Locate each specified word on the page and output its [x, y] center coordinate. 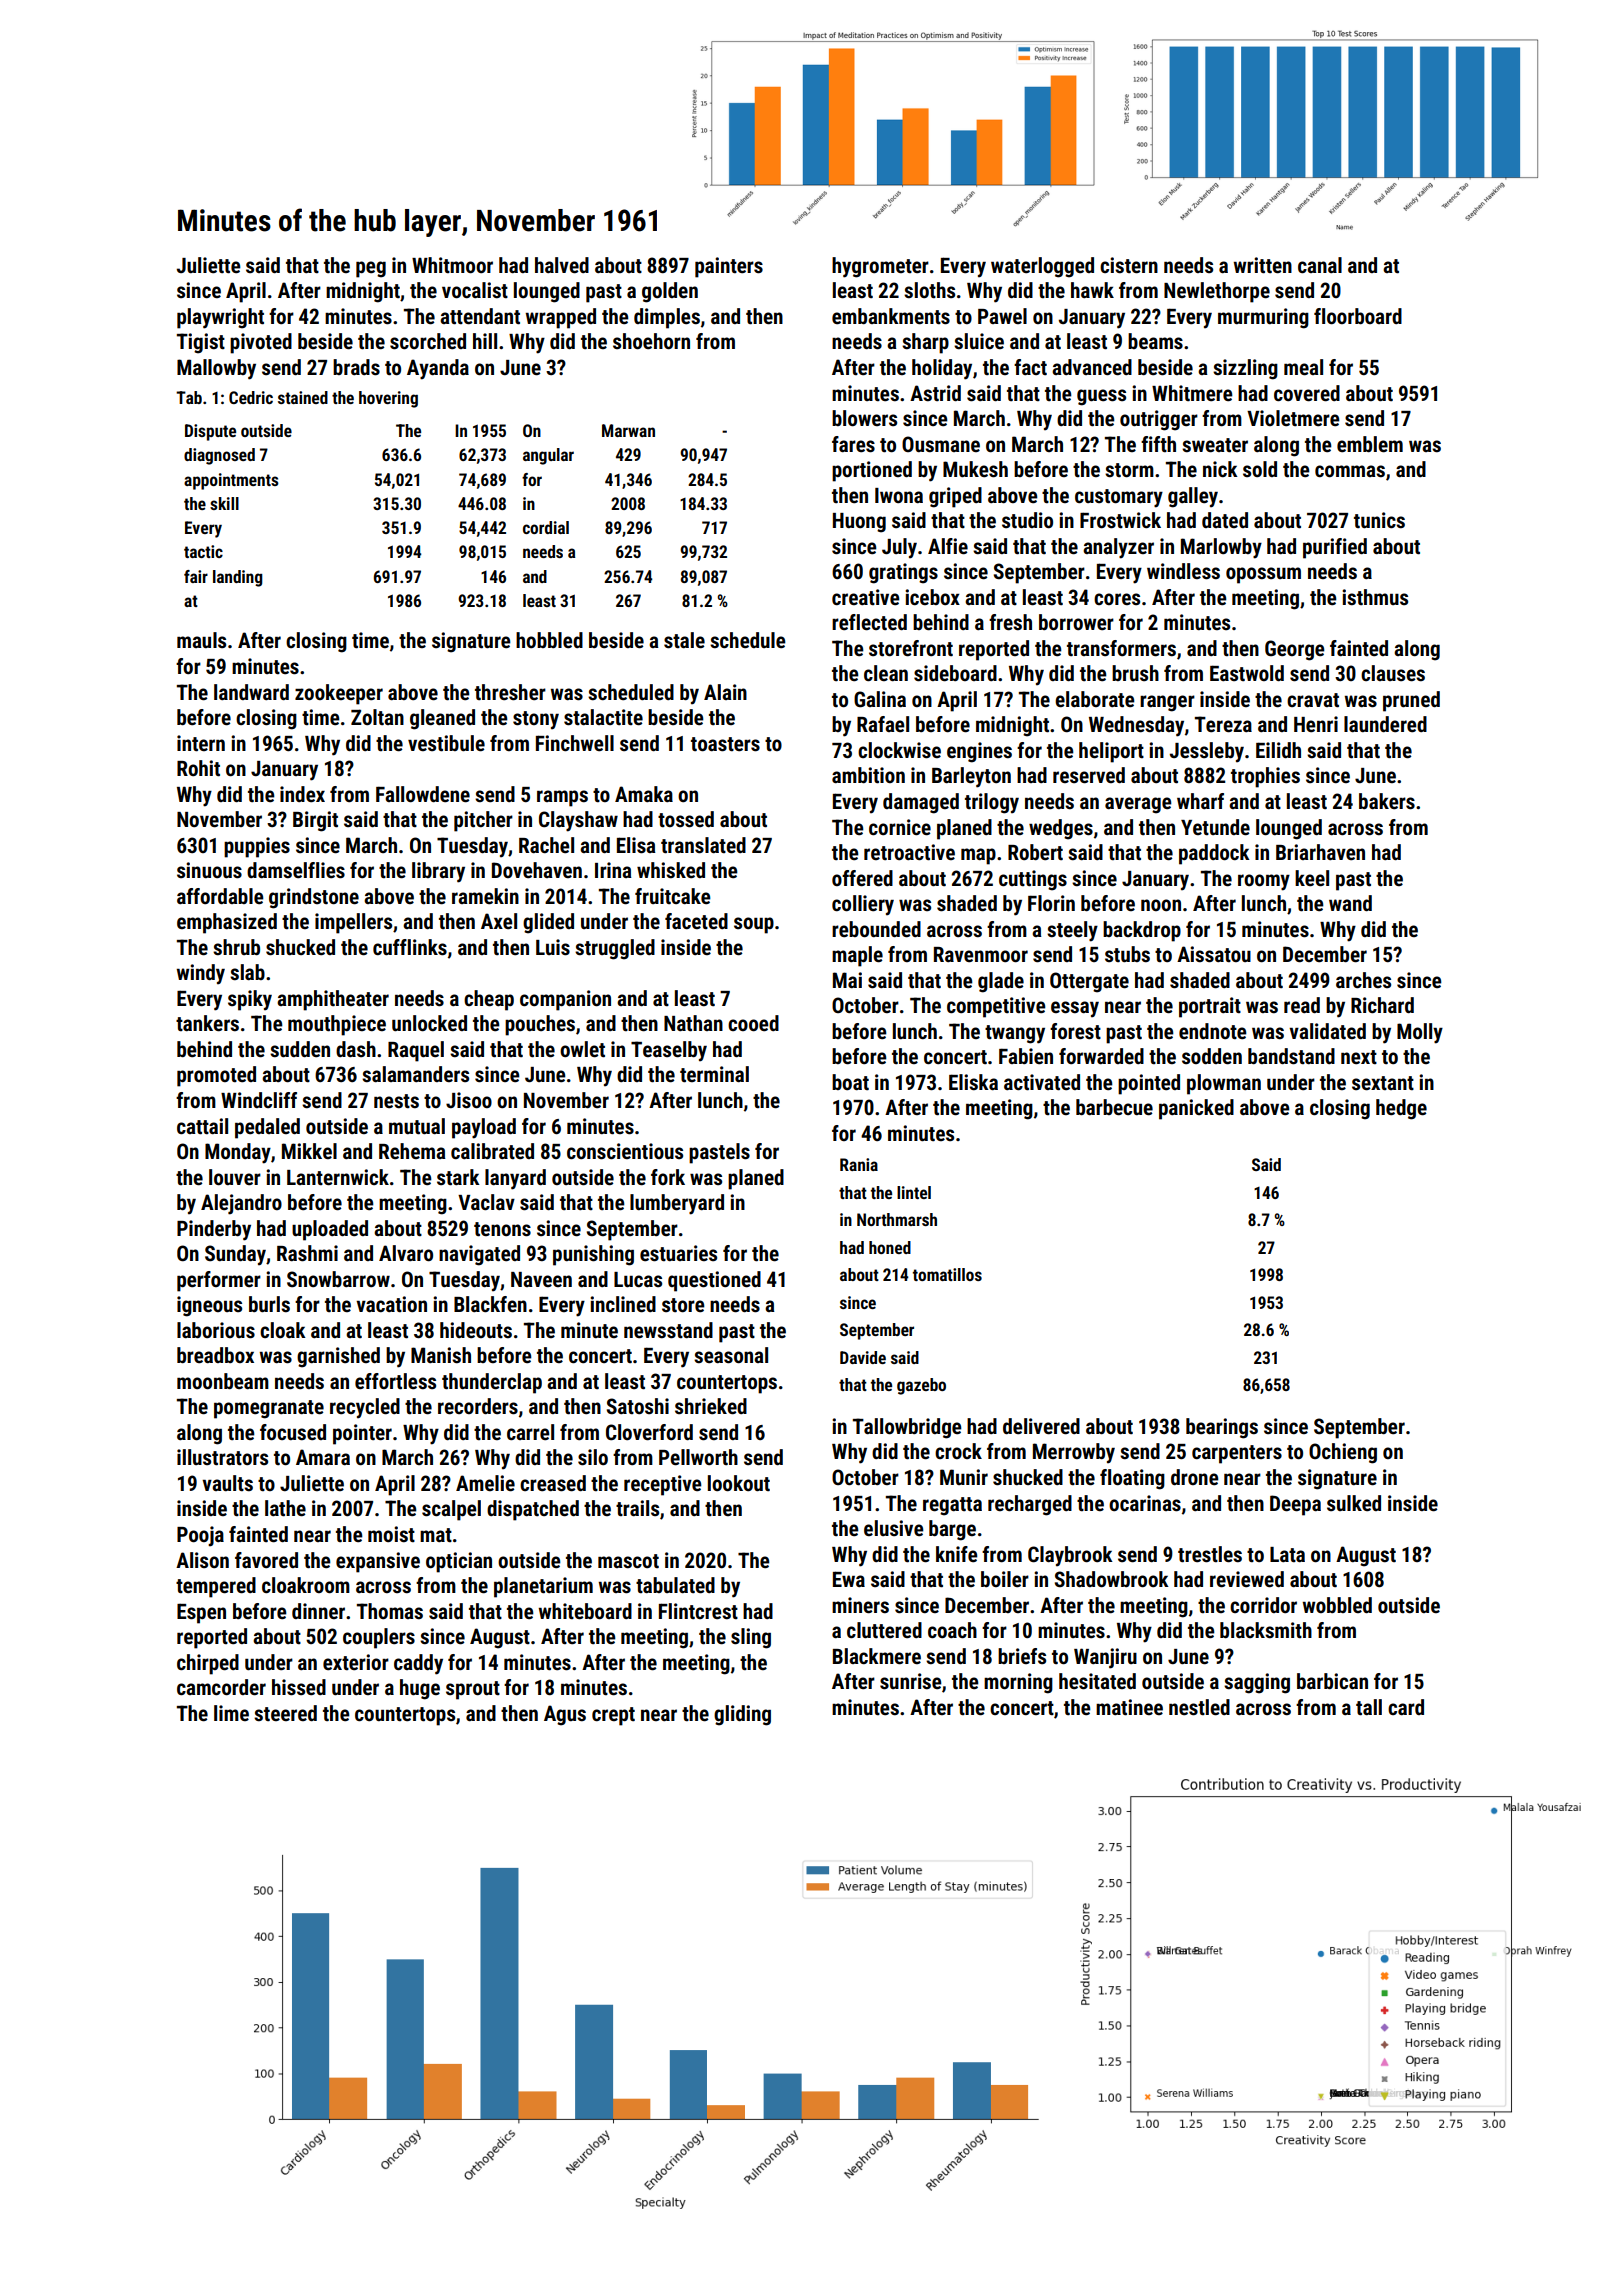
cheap [489, 1000]
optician [459, 1562]
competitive [996, 1007]
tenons [502, 1229]
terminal [714, 1074]
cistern [1129, 265]
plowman [1224, 1084]
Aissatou [1214, 954]
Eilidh [1278, 750]
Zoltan [377, 717]
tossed [686, 819]
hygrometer [880, 267]
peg [371, 269]
